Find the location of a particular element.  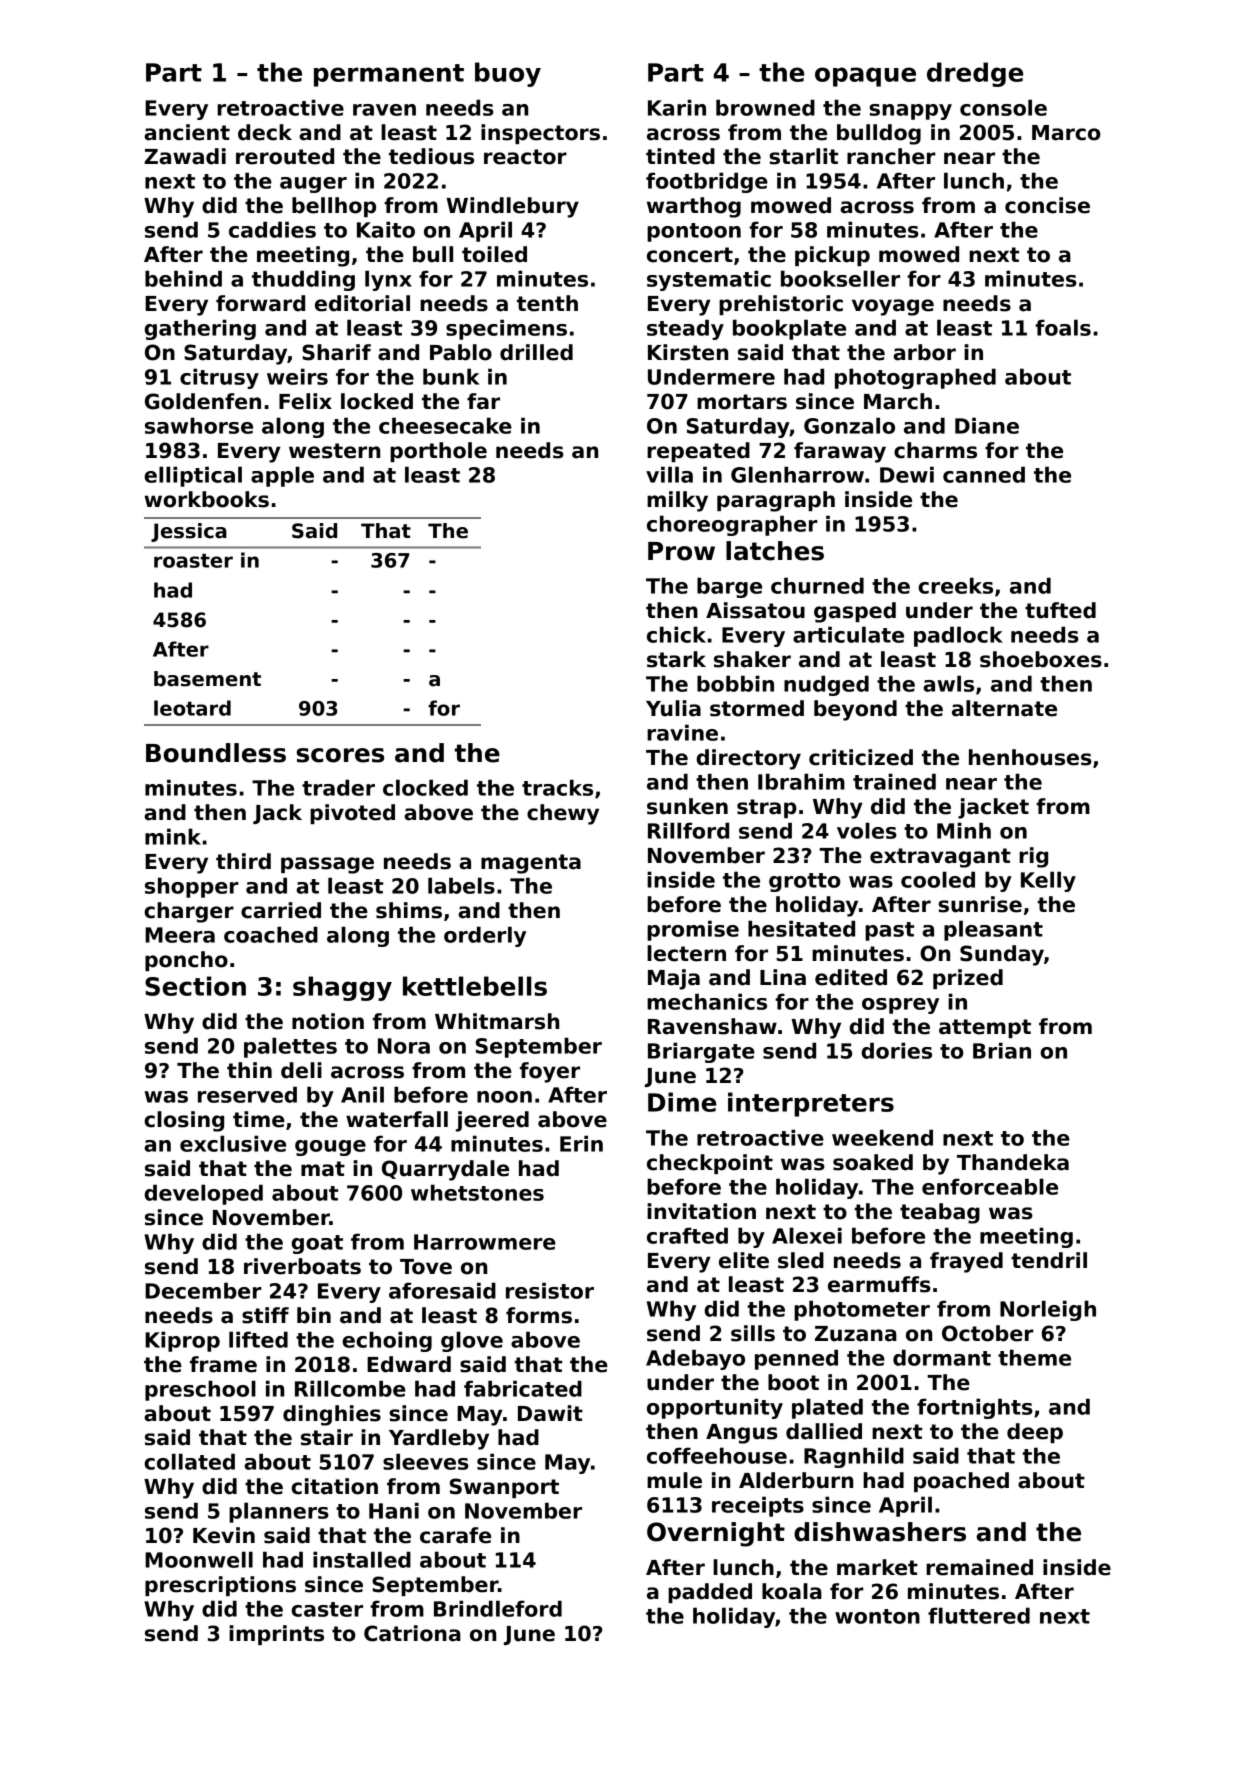

concise is located at coordinates (1047, 205).
